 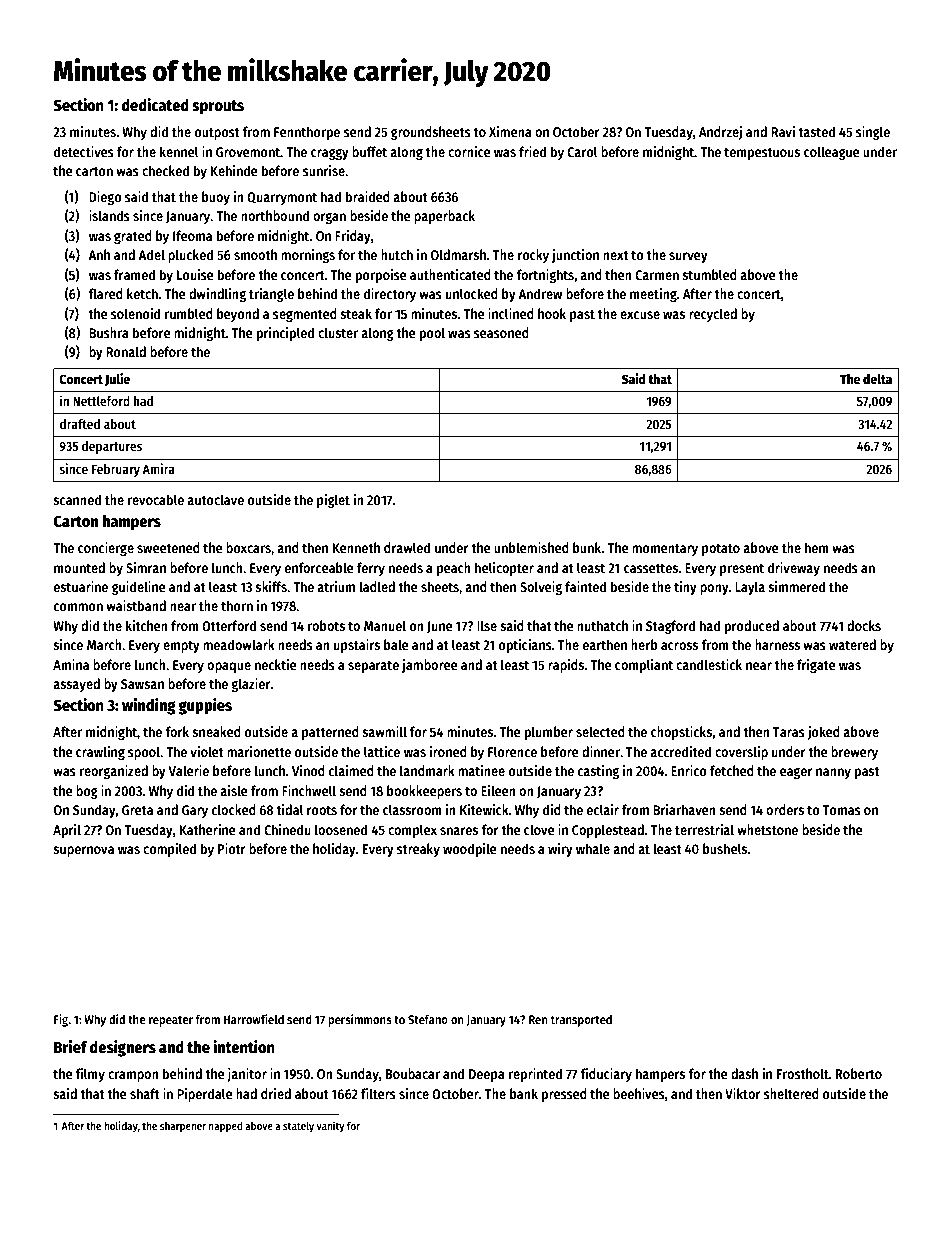 I want to click on Ximena, so click(x=510, y=131).
